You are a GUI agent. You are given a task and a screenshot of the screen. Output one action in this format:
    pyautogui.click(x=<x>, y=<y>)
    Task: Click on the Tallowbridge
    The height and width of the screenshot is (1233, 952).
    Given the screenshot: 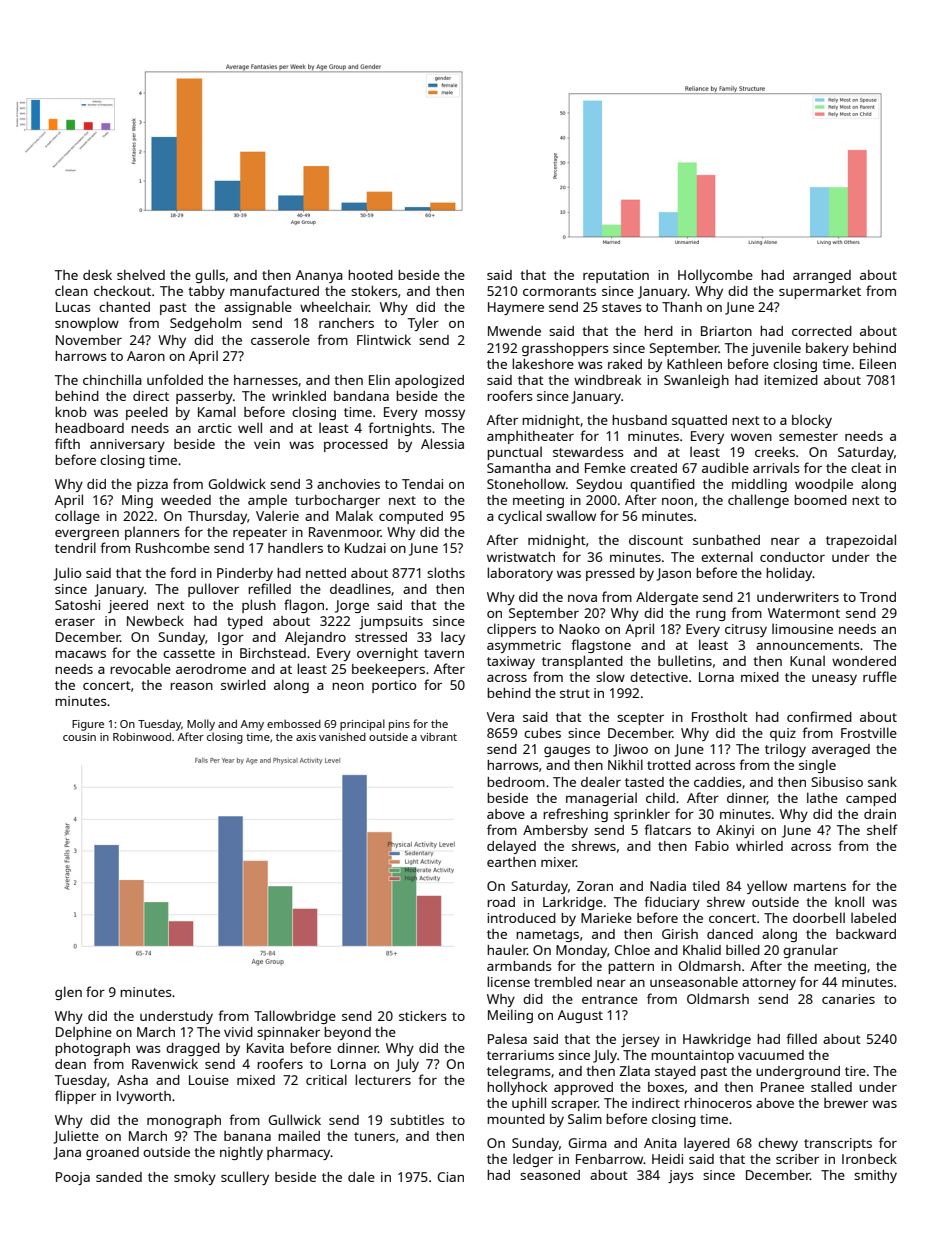 What is the action you would take?
    pyautogui.click(x=295, y=1017)
